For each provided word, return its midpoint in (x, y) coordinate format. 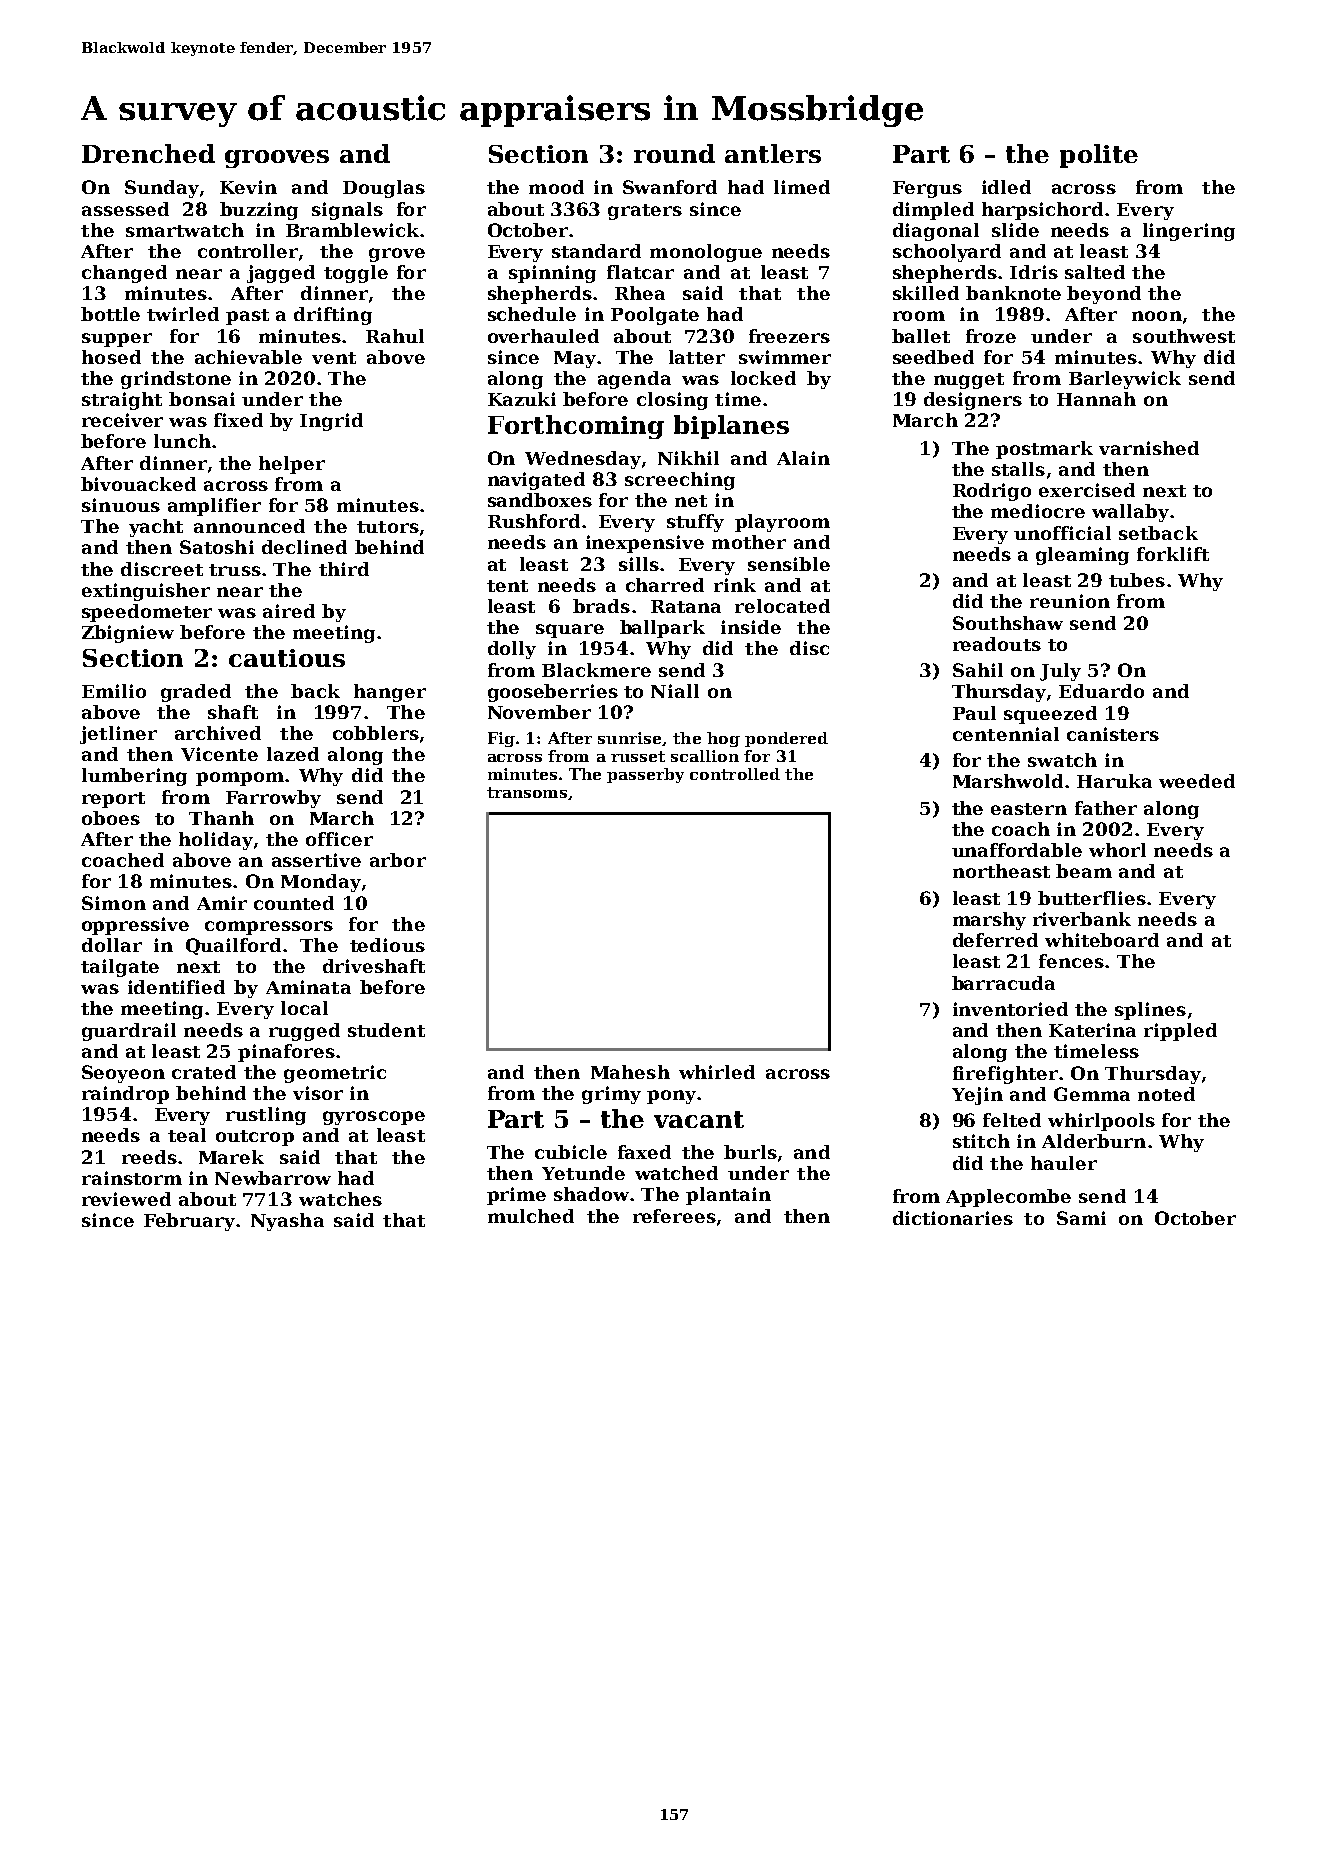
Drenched (148, 153)
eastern (1029, 809)
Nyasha (287, 1222)
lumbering (134, 777)
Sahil (978, 670)
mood (556, 187)
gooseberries (553, 693)
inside (751, 627)
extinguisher (146, 592)
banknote (1013, 293)
